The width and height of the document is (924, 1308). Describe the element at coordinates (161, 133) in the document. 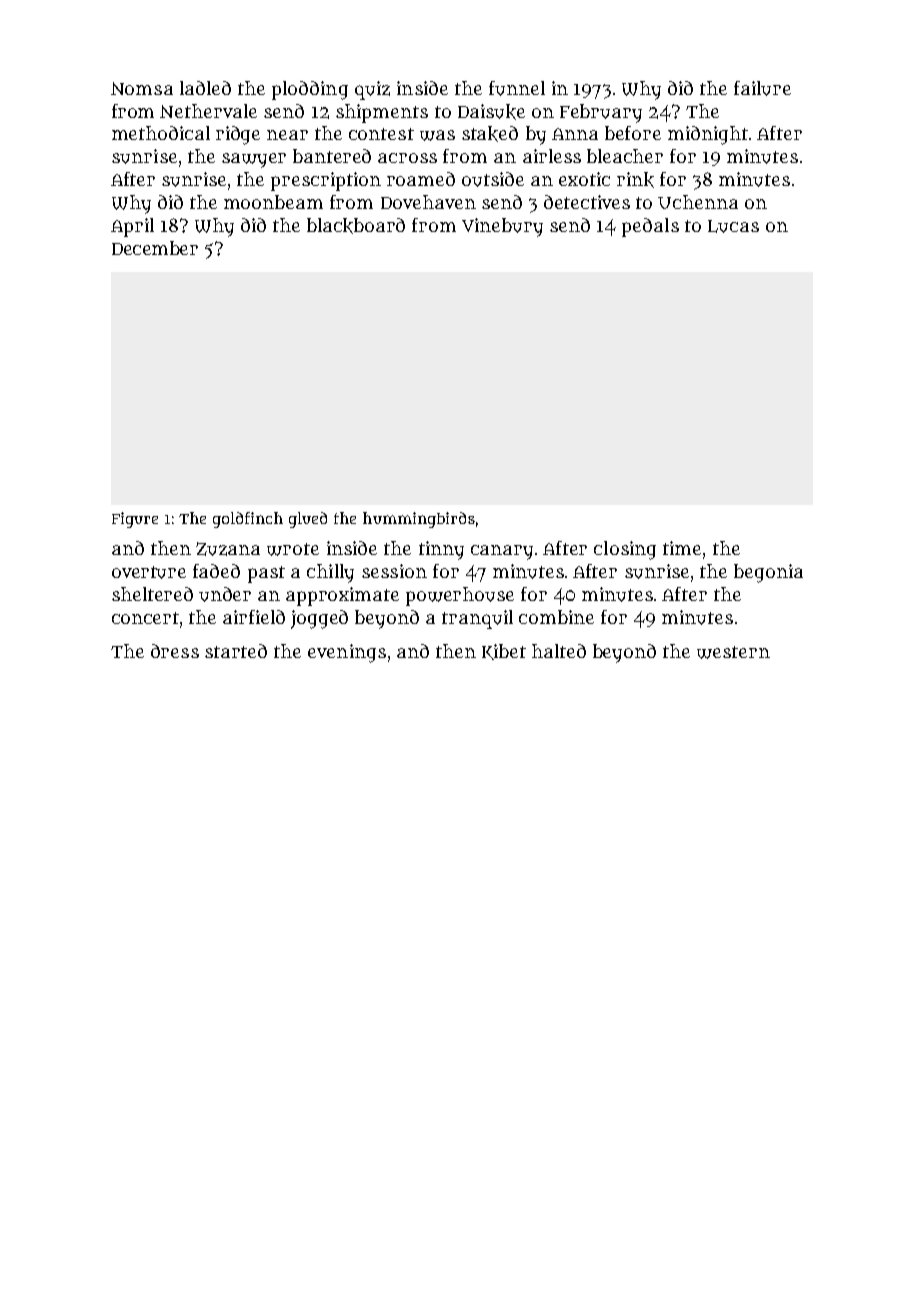

I see `methodical` at that location.
